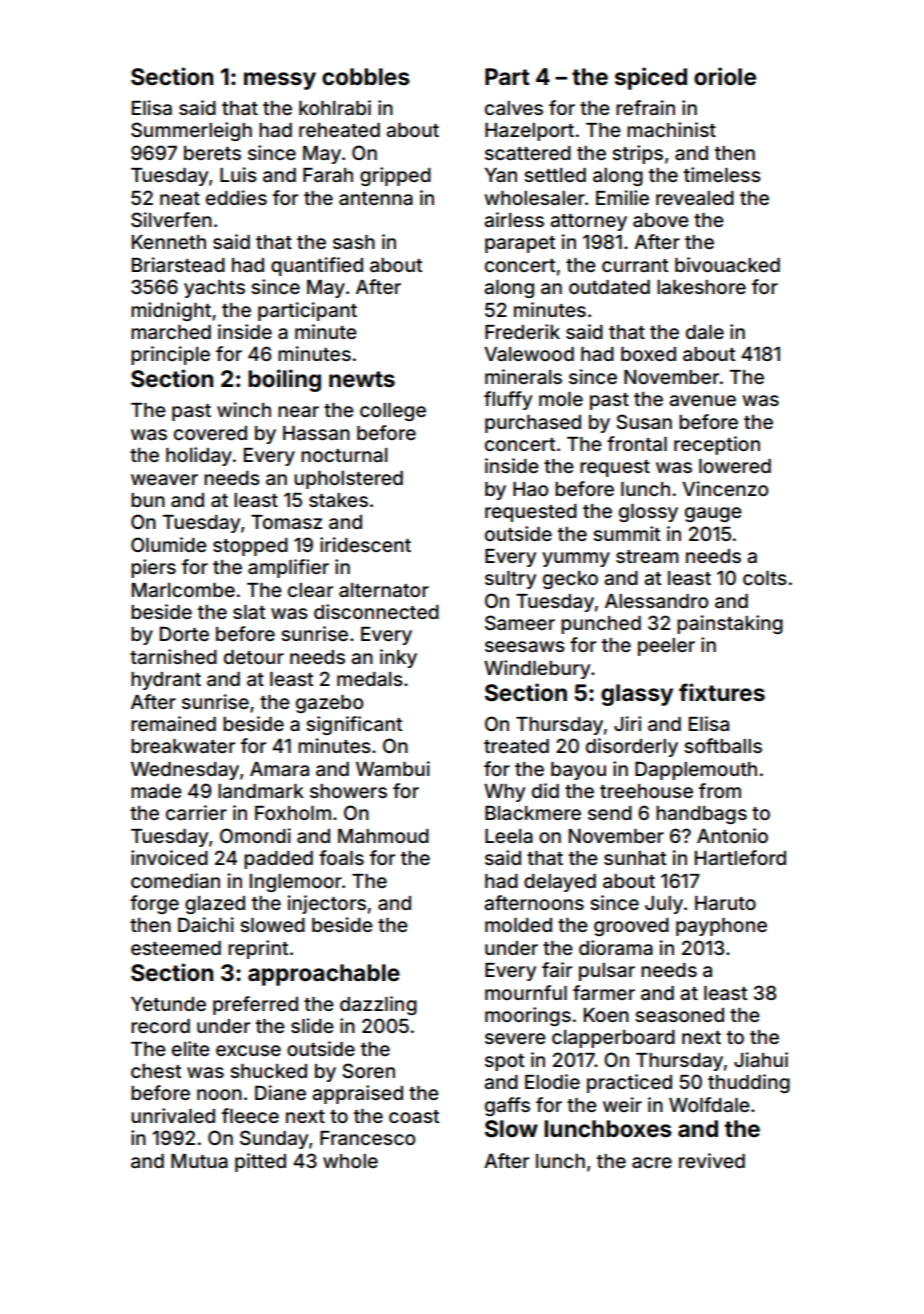  Describe the element at coordinates (735, 466) in the image. I see `lowered` at that location.
